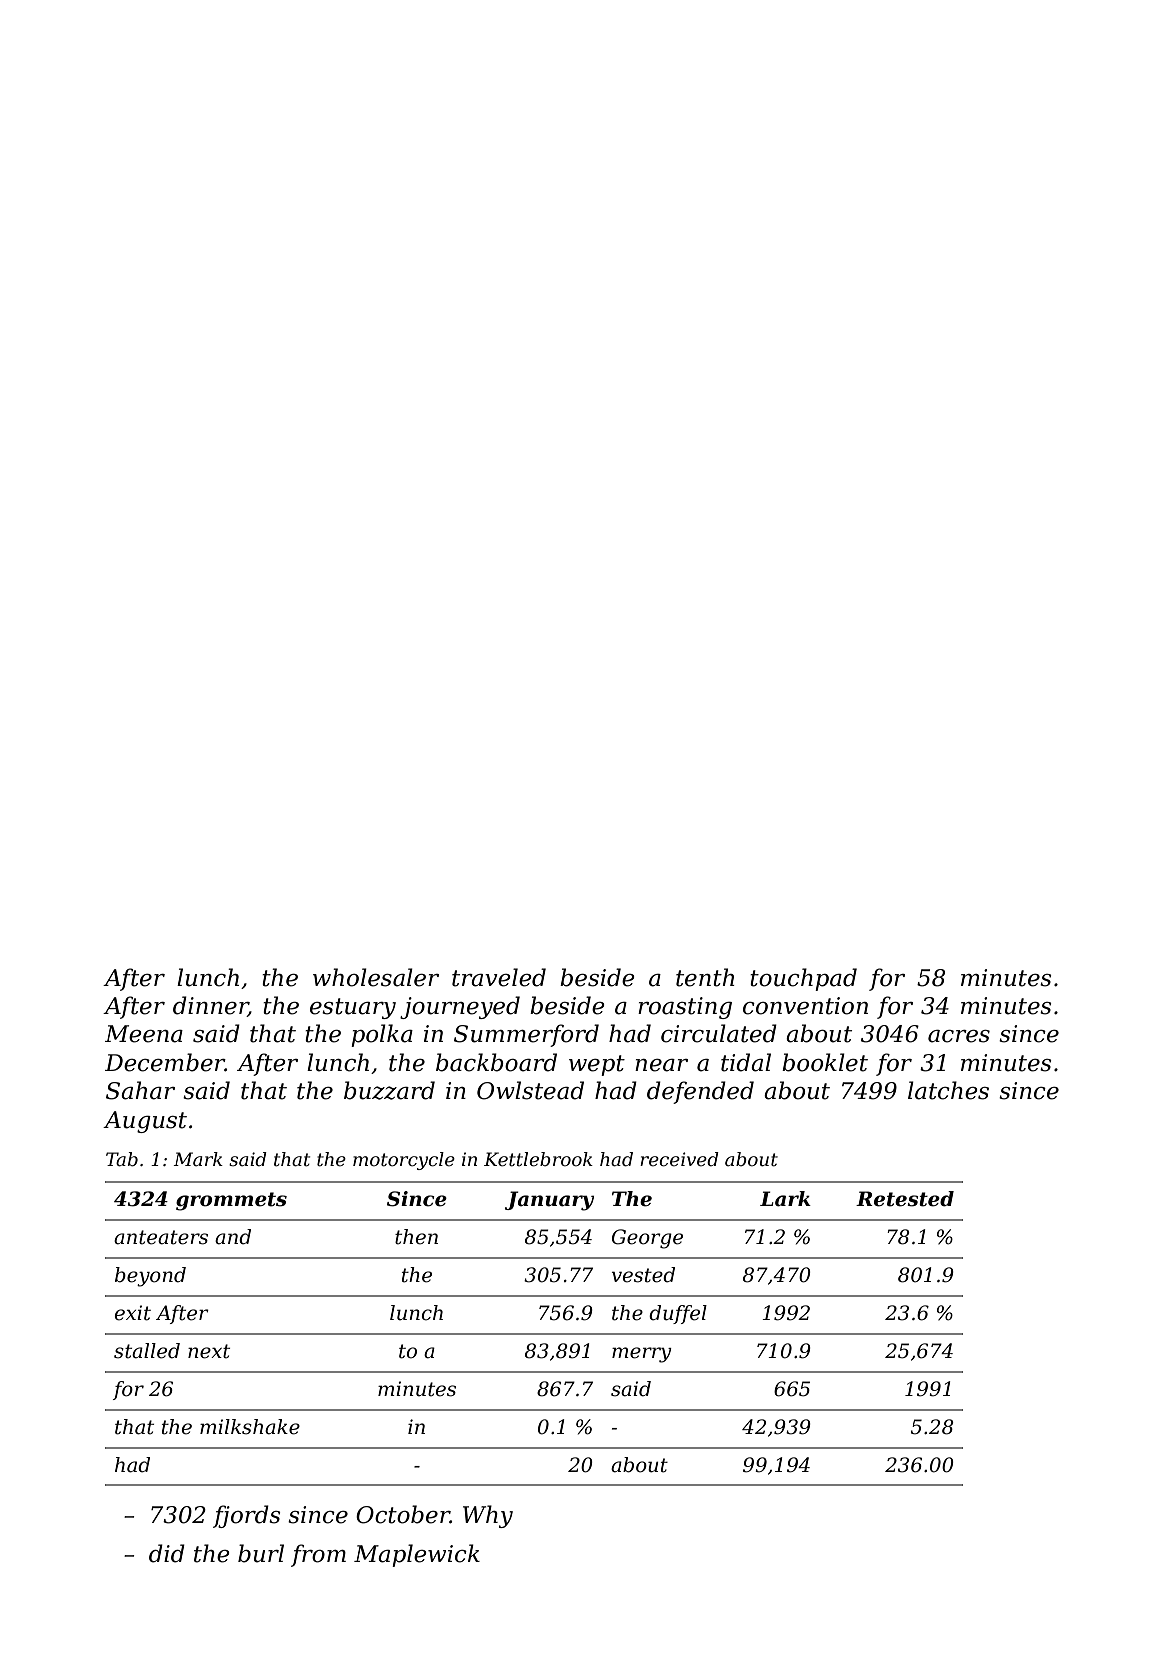 The image size is (1165, 1654). What do you see at coordinates (144, 1034) in the page?
I see `Meena` at bounding box center [144, 1034].
